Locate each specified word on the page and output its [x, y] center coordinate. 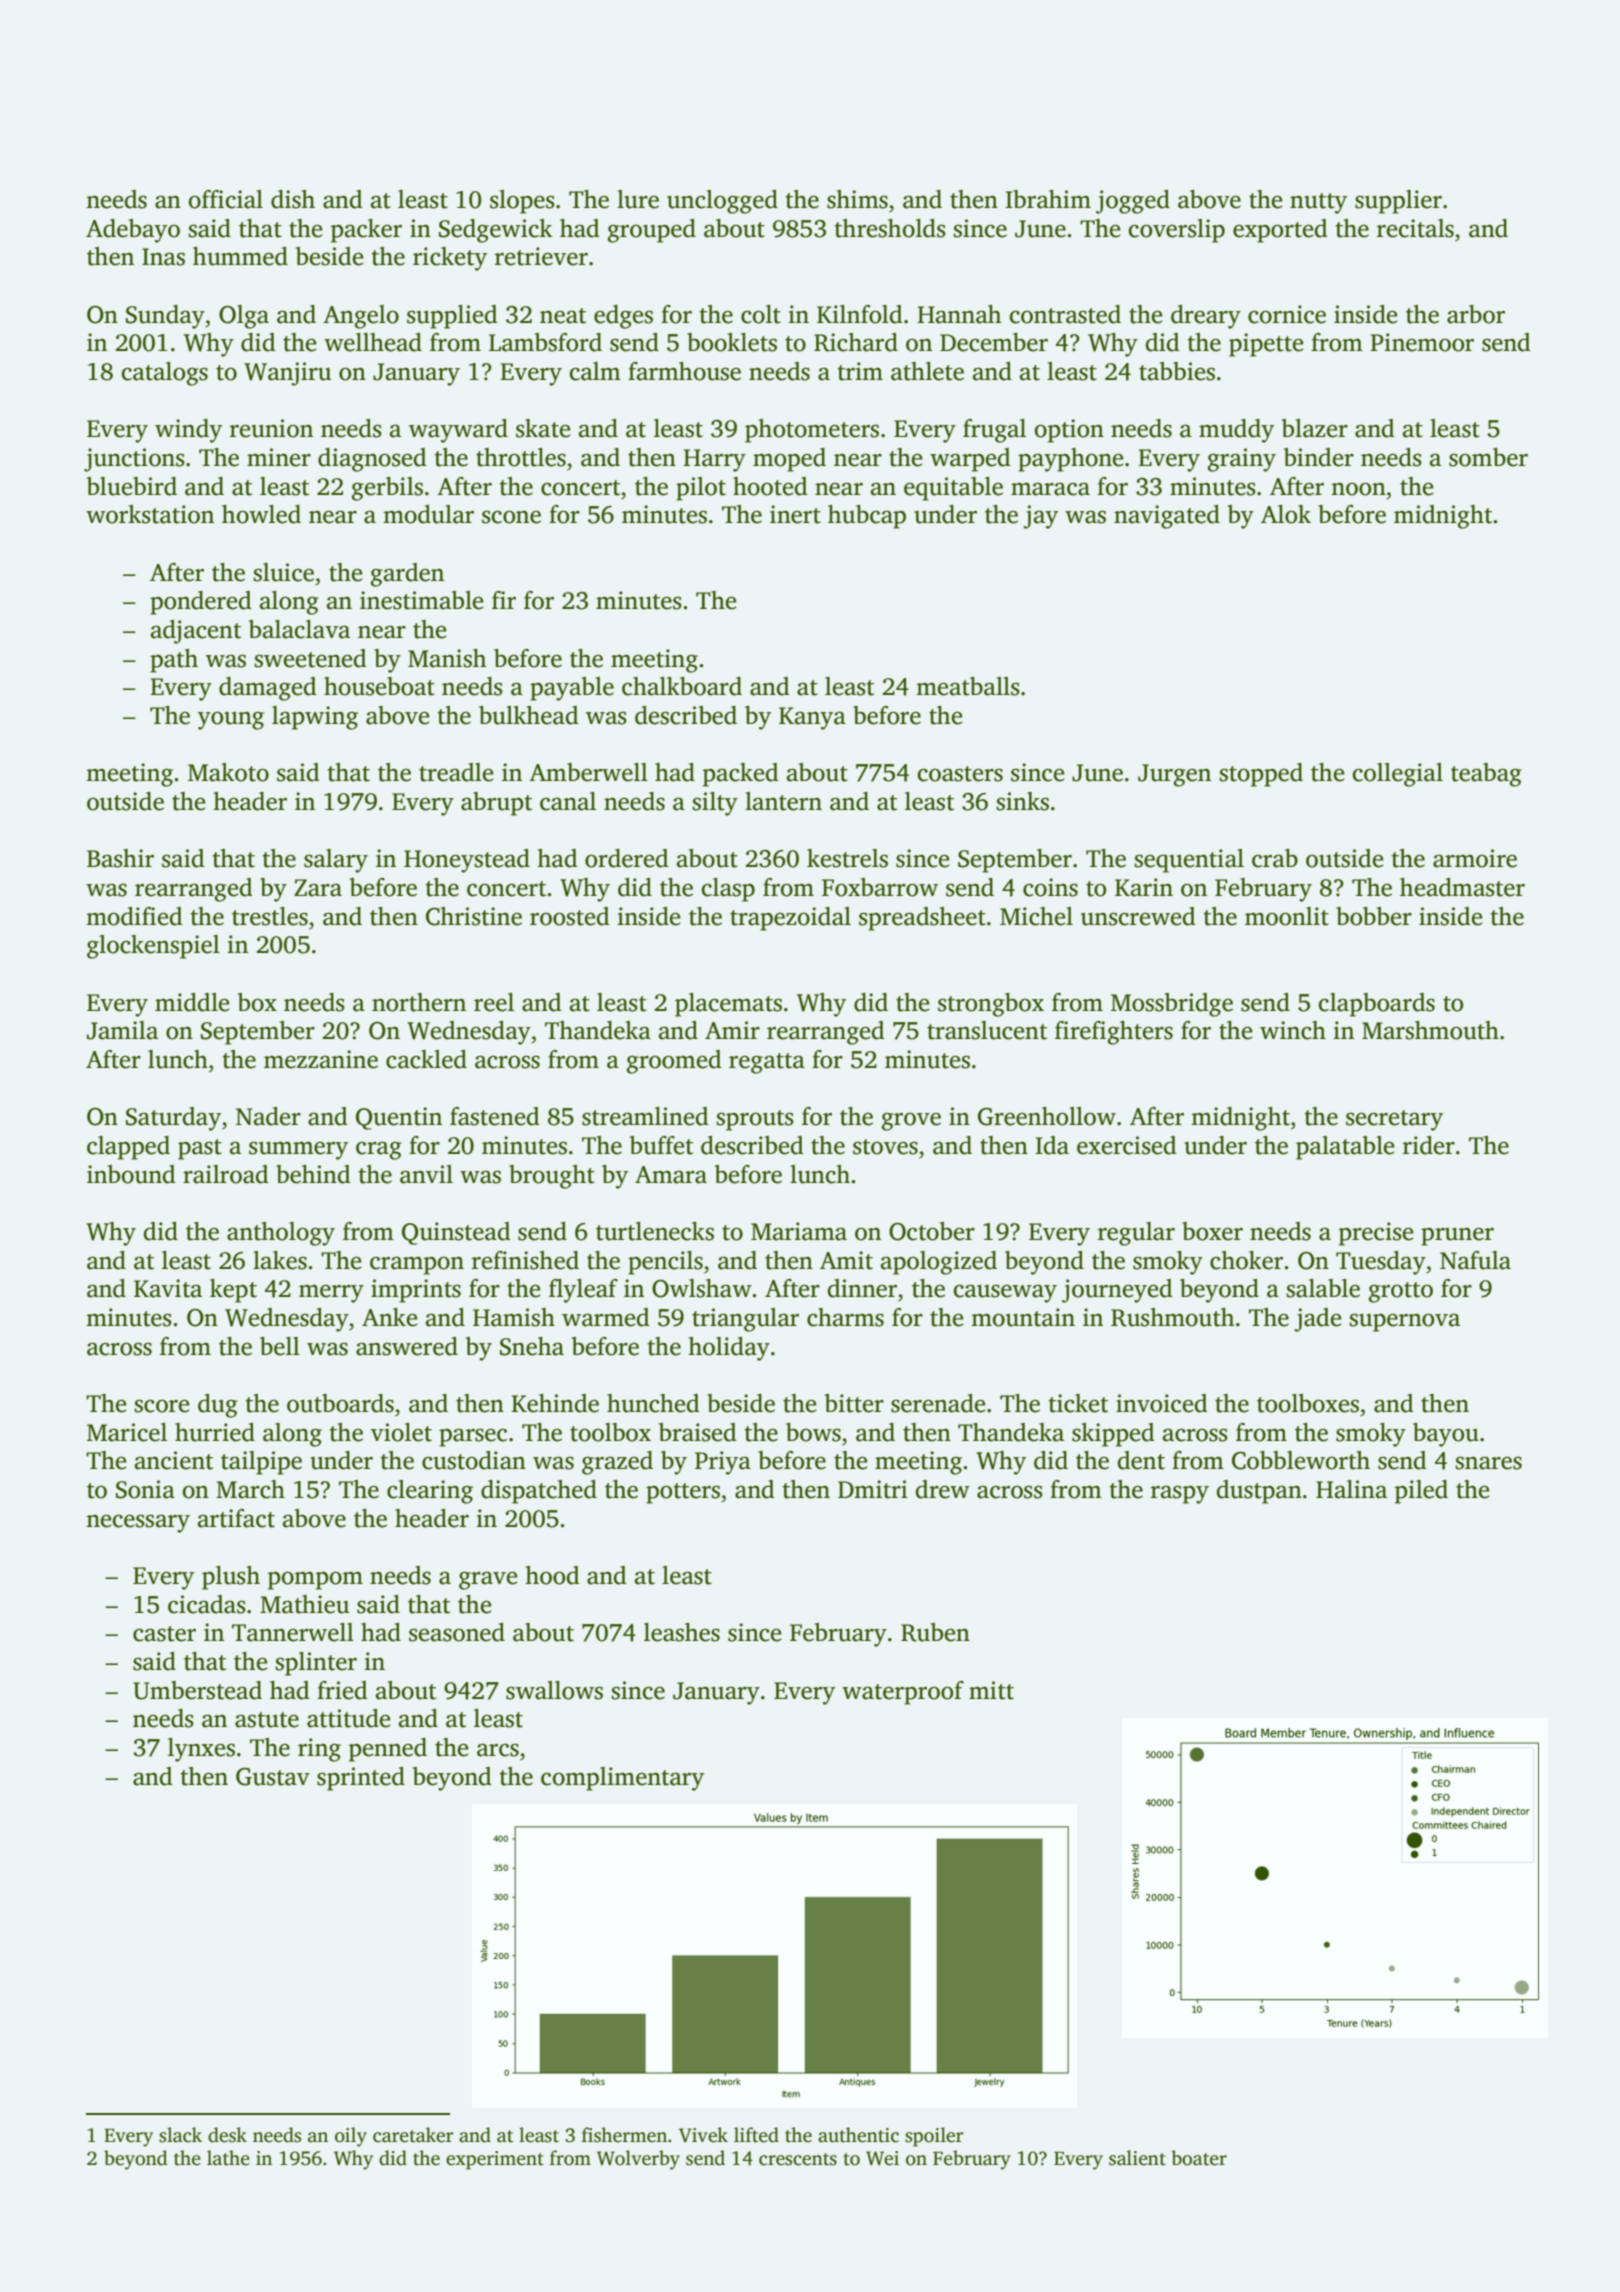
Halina [1351, 1489]
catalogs [165, 374]
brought [552, 1177]
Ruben [935, 1632]
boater [1199, 2158]
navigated [1167, 517]
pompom [315, 1580]
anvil [426, 1174]
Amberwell [588, 772]
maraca [1050, 489]
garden [407, 575]
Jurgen [1174, 775]
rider [1429, 1145]
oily [351, 2137]
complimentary [622, 1779]
